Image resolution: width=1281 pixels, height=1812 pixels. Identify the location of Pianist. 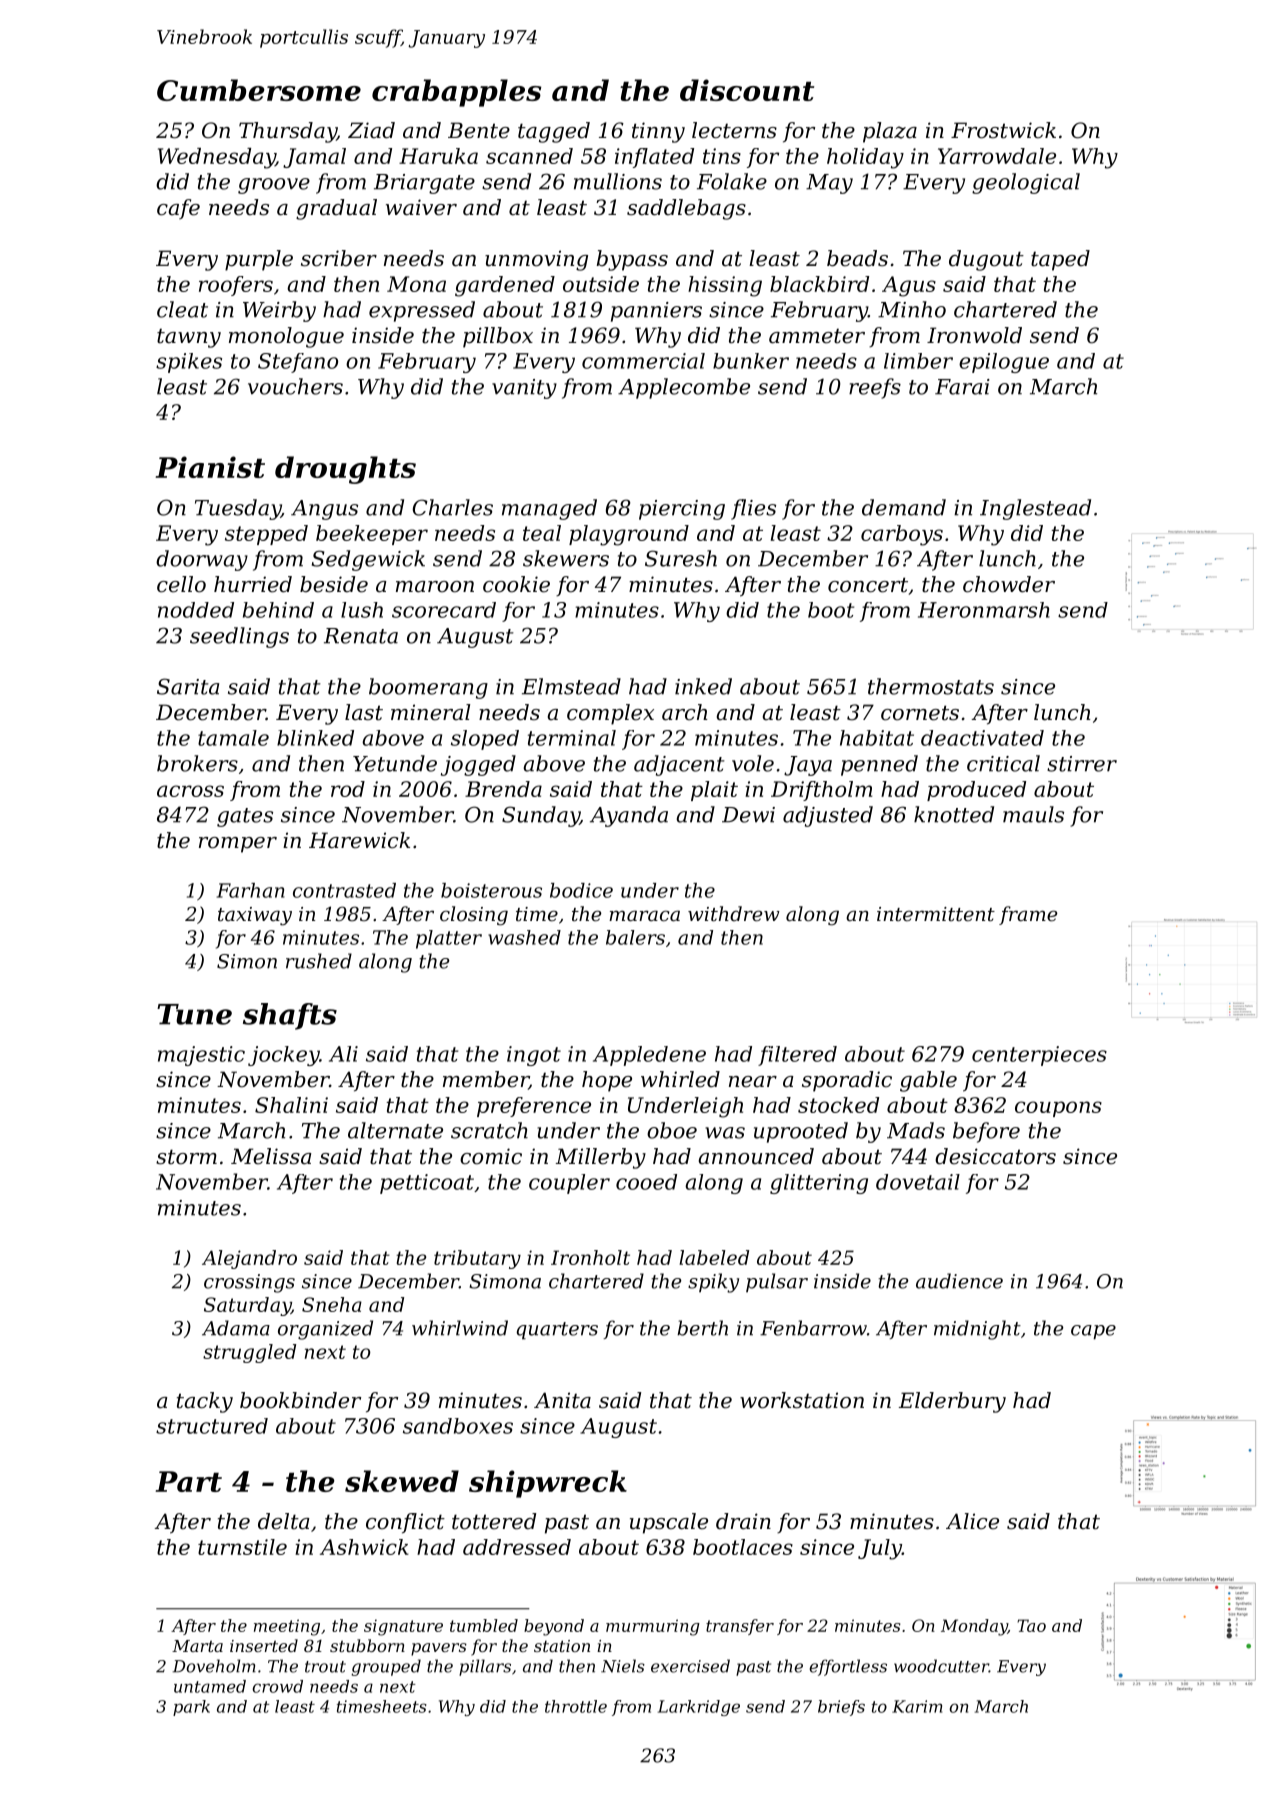
(210, 467).
